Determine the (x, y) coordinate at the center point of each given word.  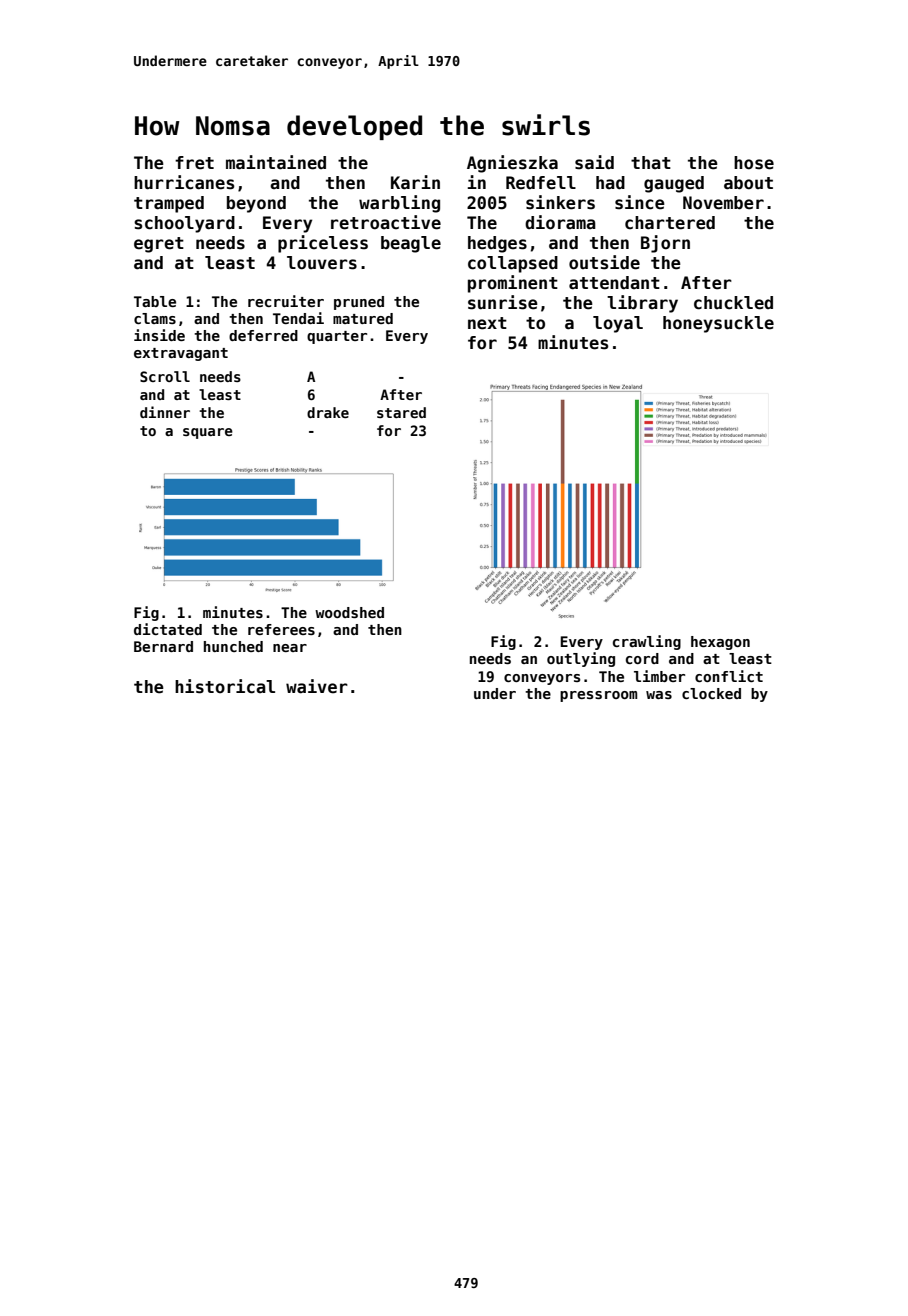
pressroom (598, 696)
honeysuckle (718, 324)
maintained (276, 162)
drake (328, 412)
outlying (581, 659)
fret (194, 163)
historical (225, 686)
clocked (711, 693)
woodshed (349, 612)
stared (401, 412)
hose (754, 163)
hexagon (720, 643)
